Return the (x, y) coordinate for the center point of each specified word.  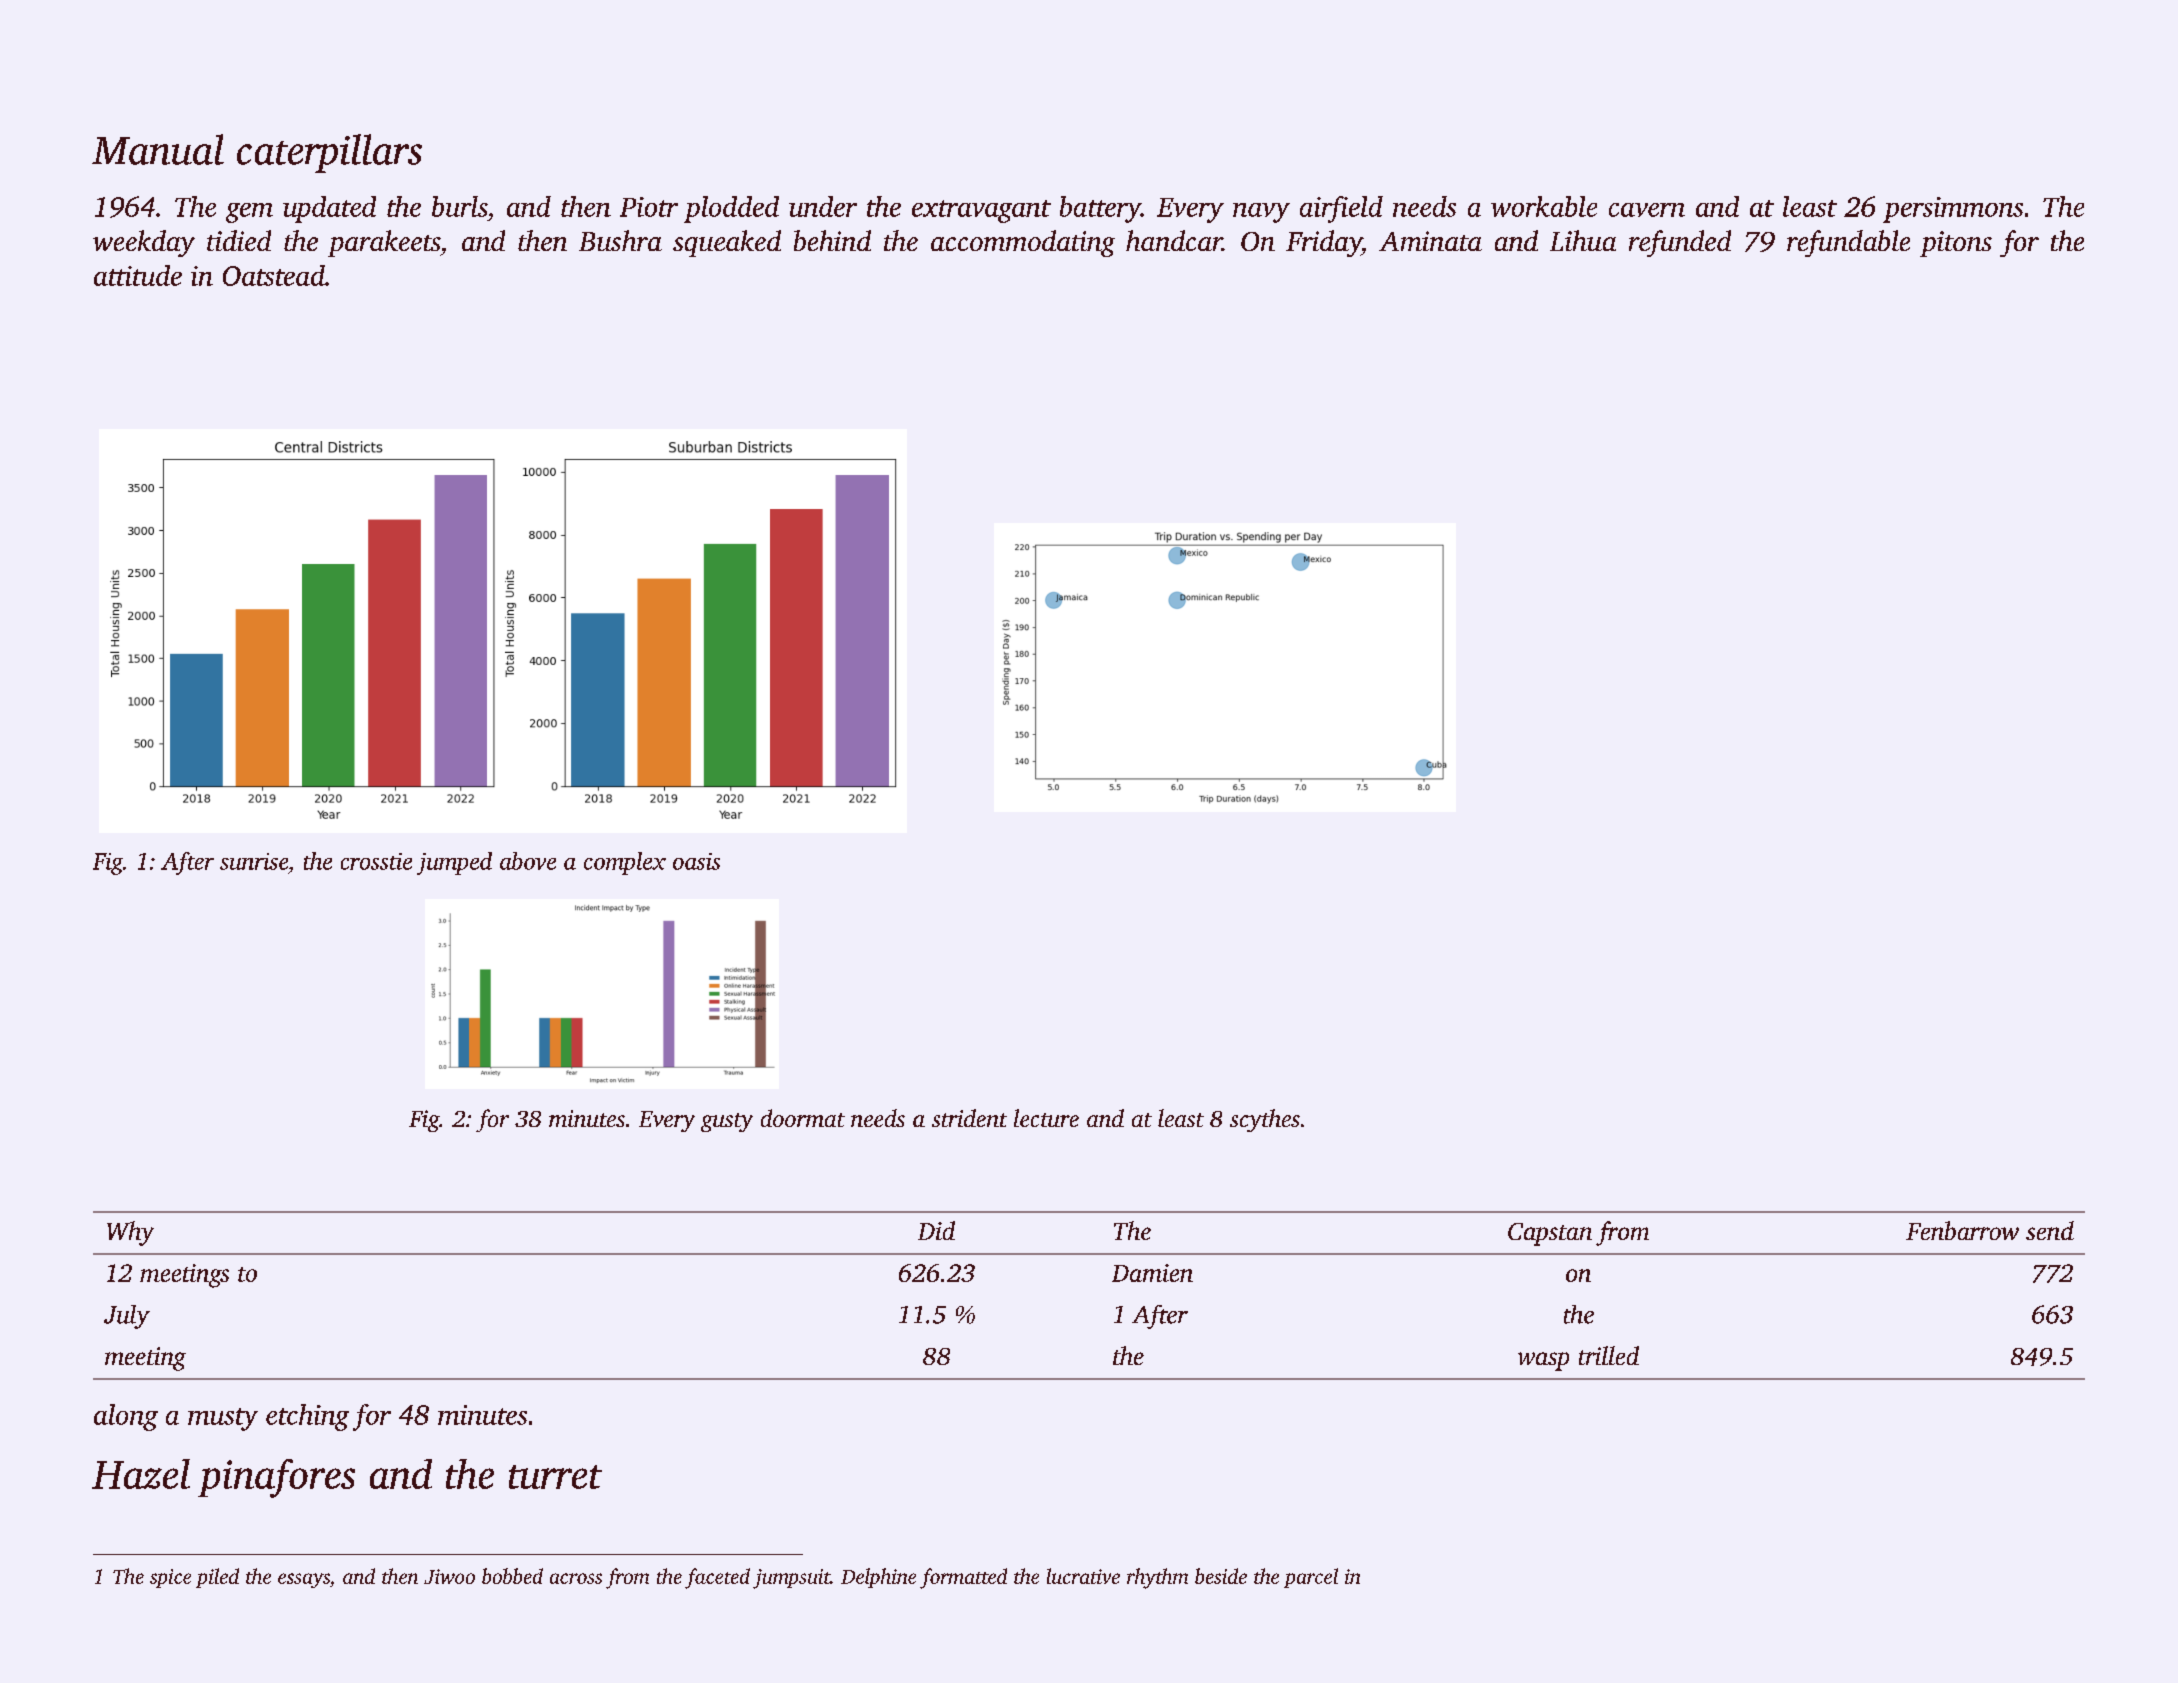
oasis (696, 861)
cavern (1647, 210)
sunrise (254, 861)
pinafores (276, 1478)
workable (1544, 206)
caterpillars (329, 153)
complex (625, 863)
